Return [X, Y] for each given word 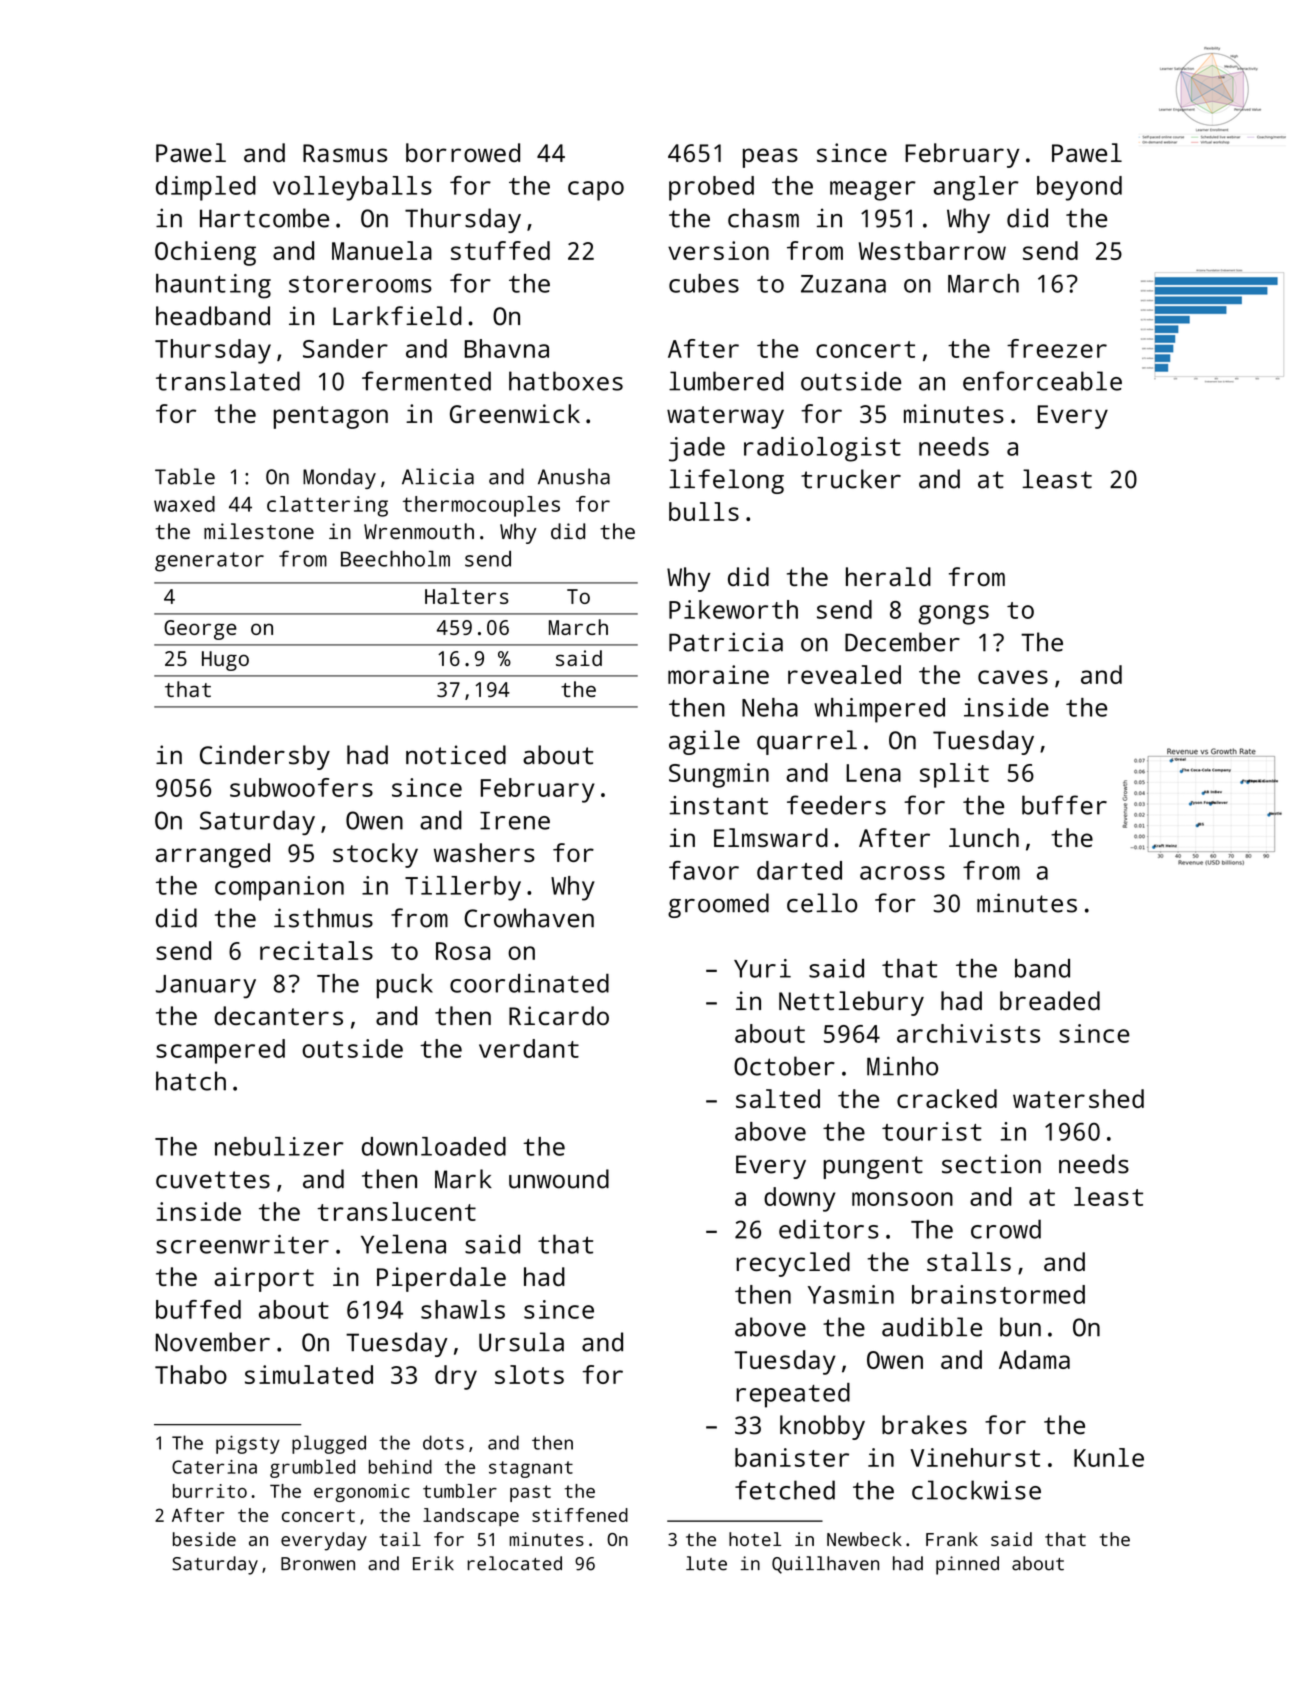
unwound [559, 1179]
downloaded [434, 1146]
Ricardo [559, 1016]
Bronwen [318, 1564]
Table [185, 476]
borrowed [463, 152]
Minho [902, 1066]
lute [706, 1563]
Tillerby [463, 888]
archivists [968, 1033]
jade [697, 449]
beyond [1079, 188]
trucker [851, 479]
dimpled [206, 188]
